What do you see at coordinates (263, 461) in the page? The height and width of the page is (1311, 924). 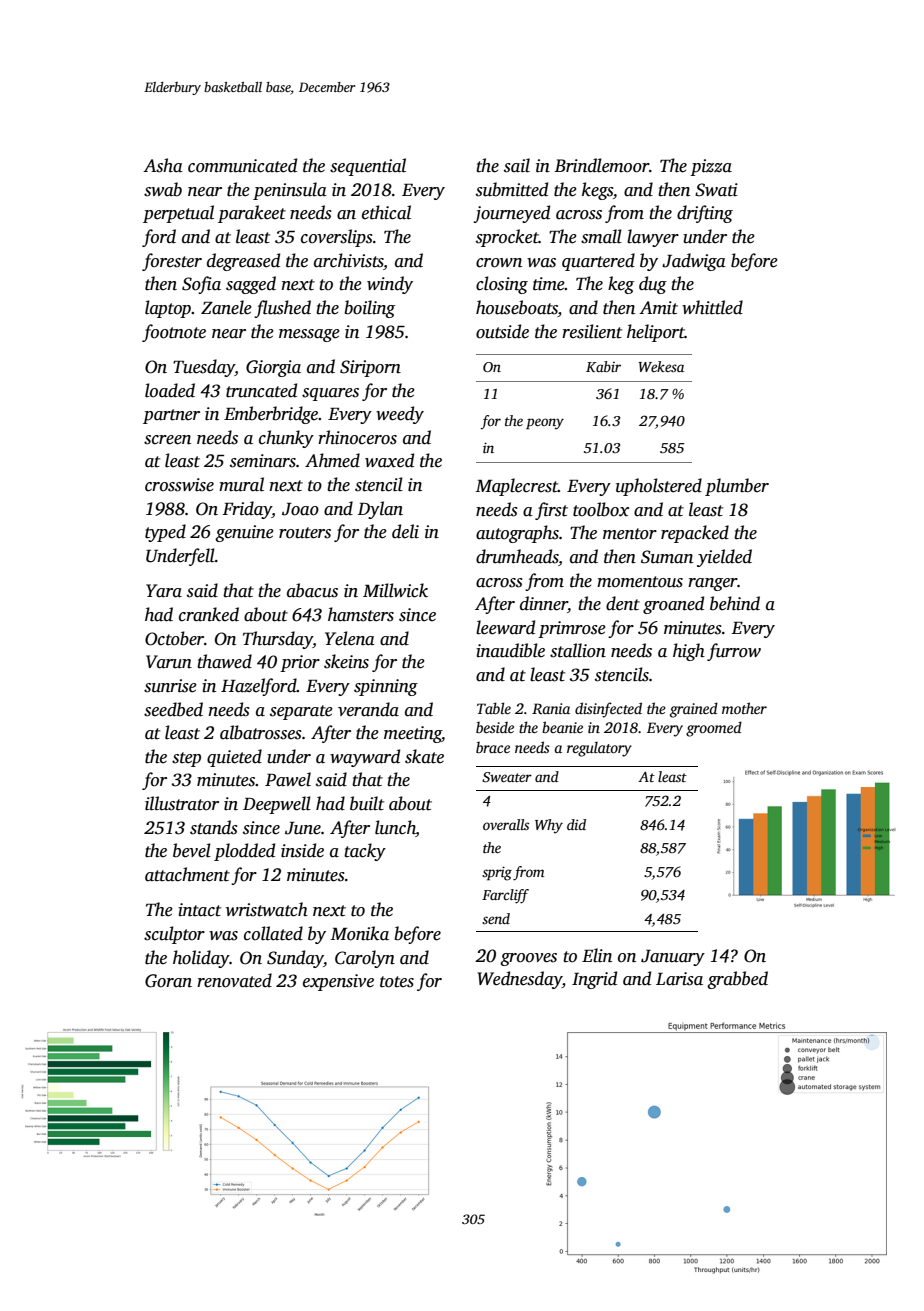 I see `seminars` at bounding box center [263, 461].
